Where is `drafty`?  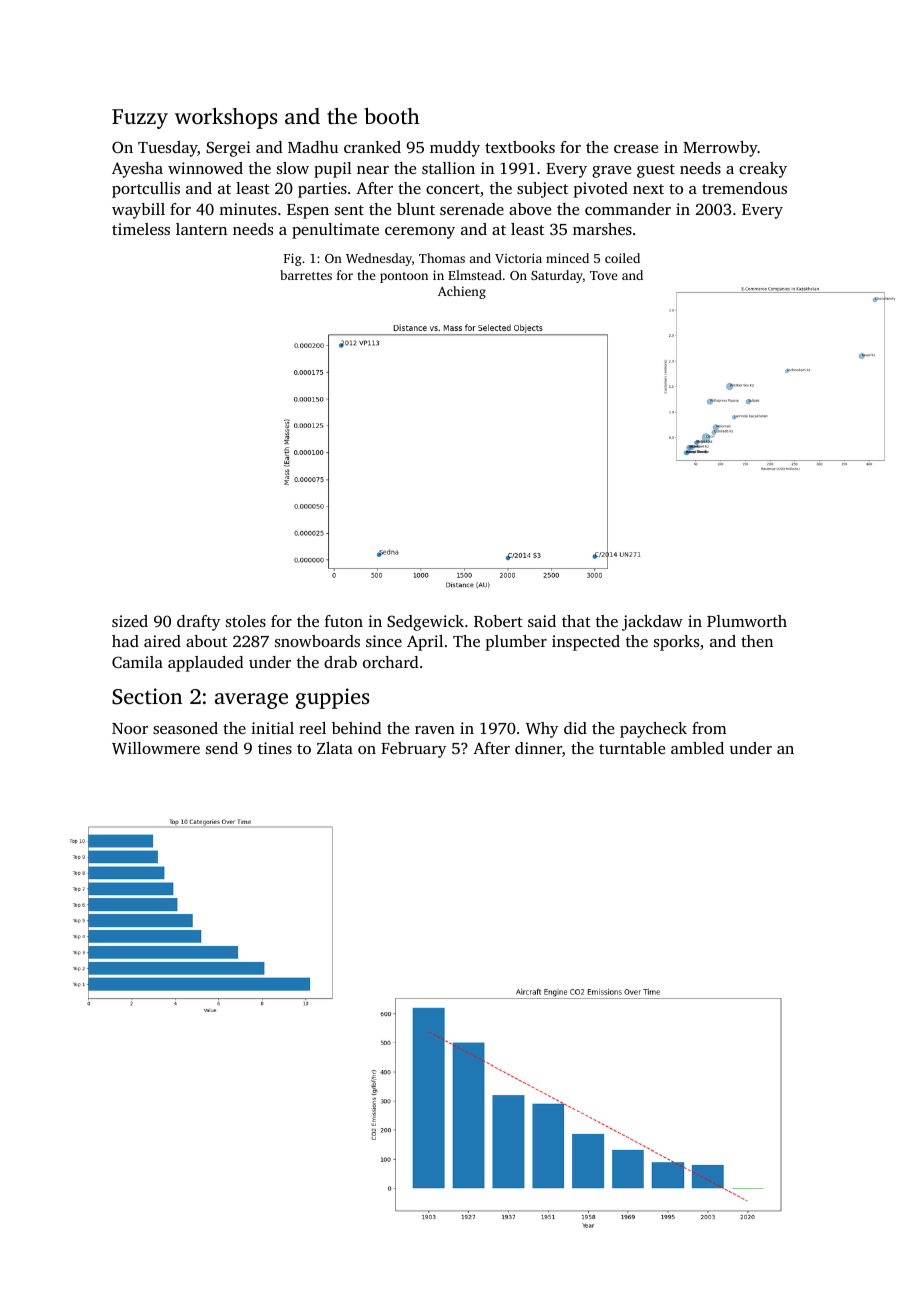 drafty is located at coordinates (198, 623).
